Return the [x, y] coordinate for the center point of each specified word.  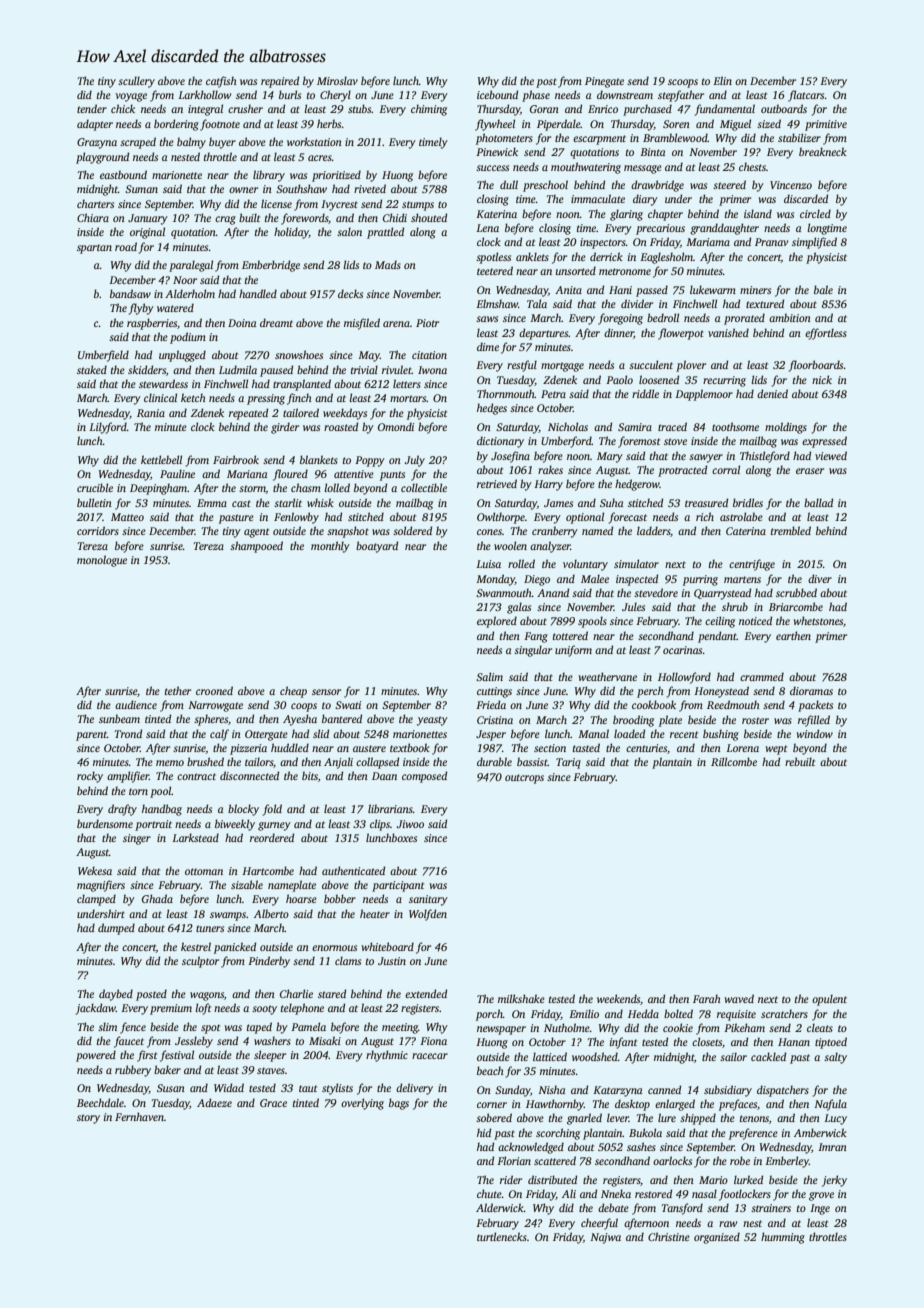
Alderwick [500, 1207]
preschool [545, 186]
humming [783, 1238]
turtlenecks [502, 1236]
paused [276, 371]
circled [815, 213]
